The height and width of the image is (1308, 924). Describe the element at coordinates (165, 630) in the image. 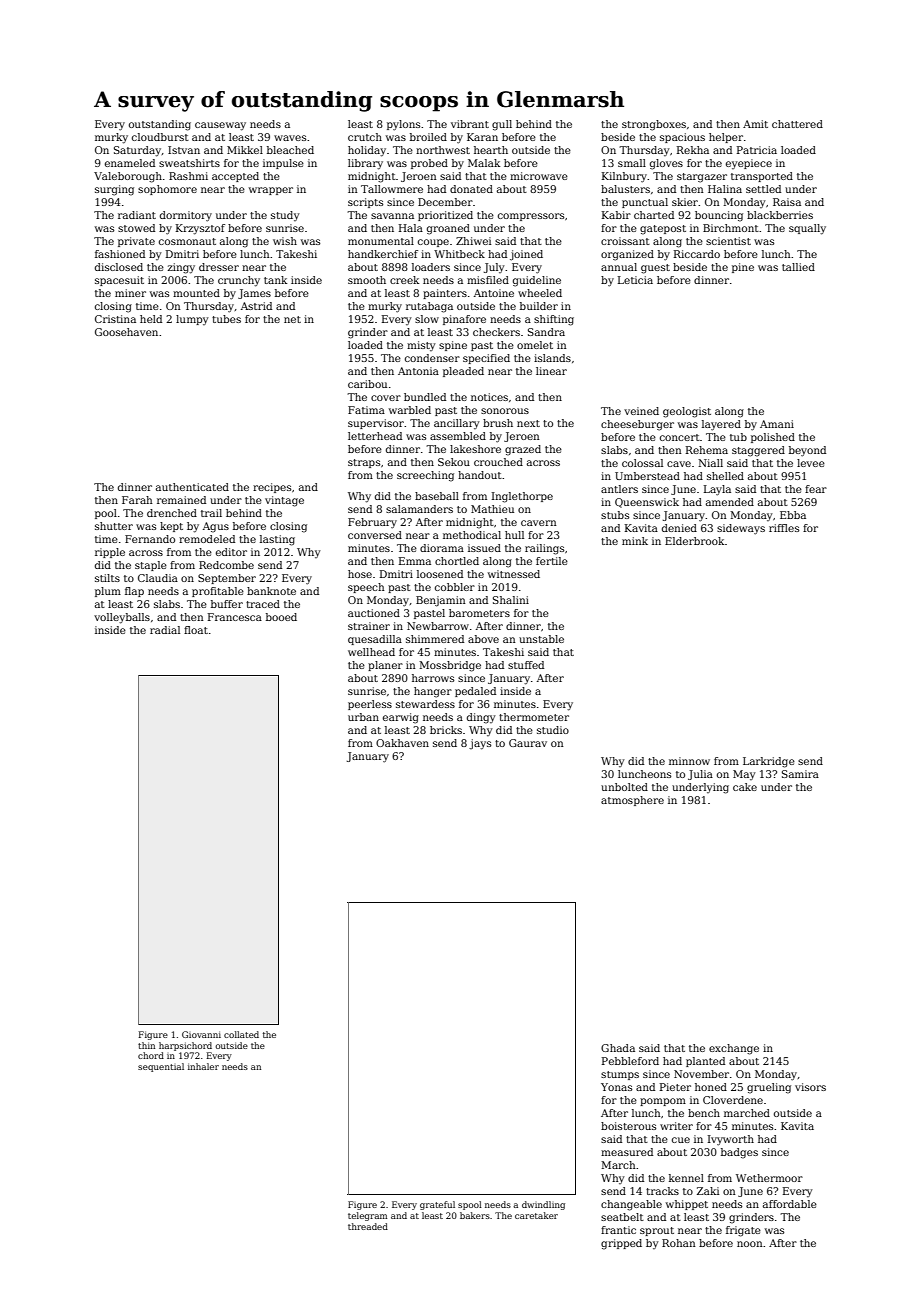

I see `radial` at that location.
